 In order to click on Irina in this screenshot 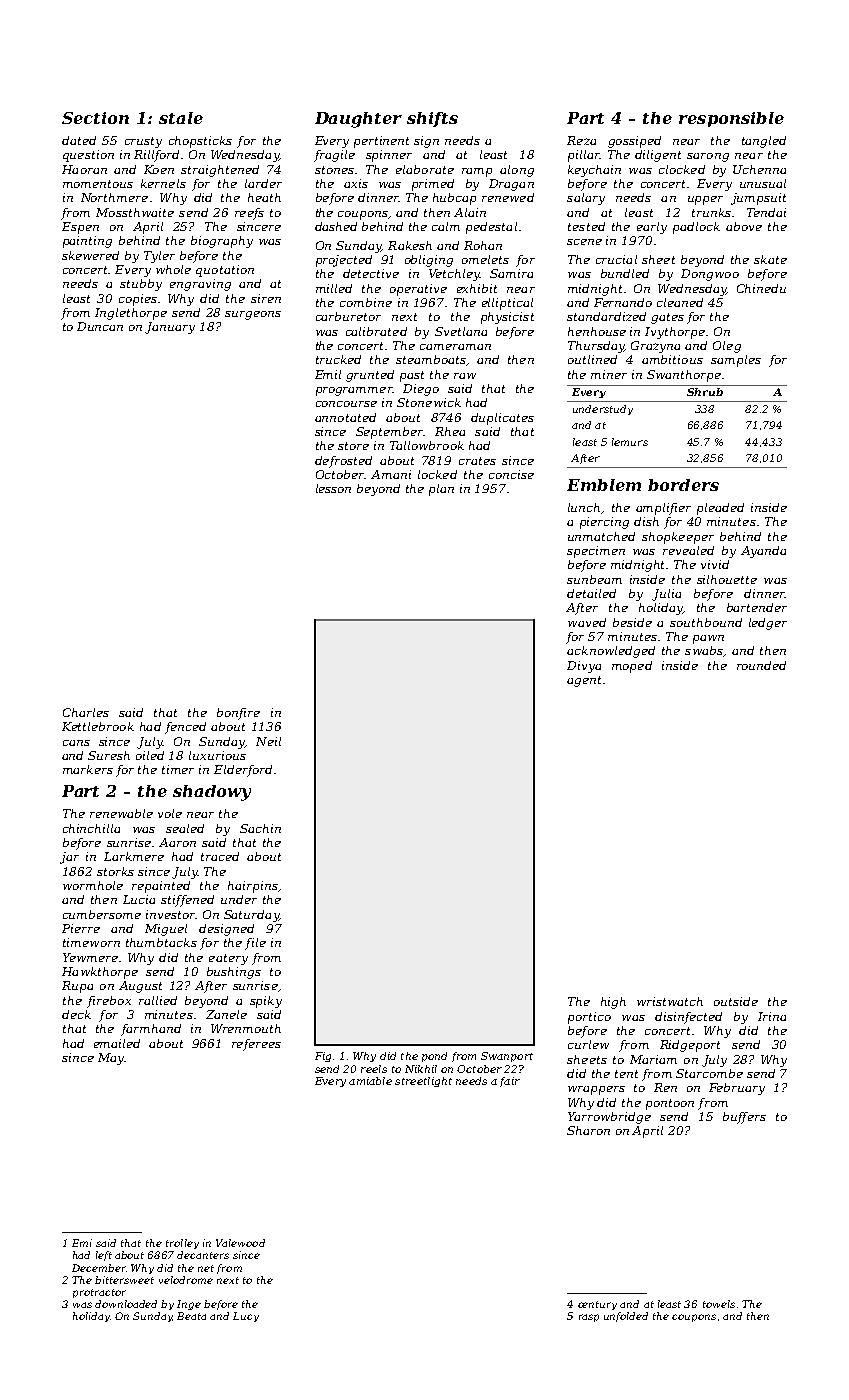, I will do `click(772, 1016)`.
